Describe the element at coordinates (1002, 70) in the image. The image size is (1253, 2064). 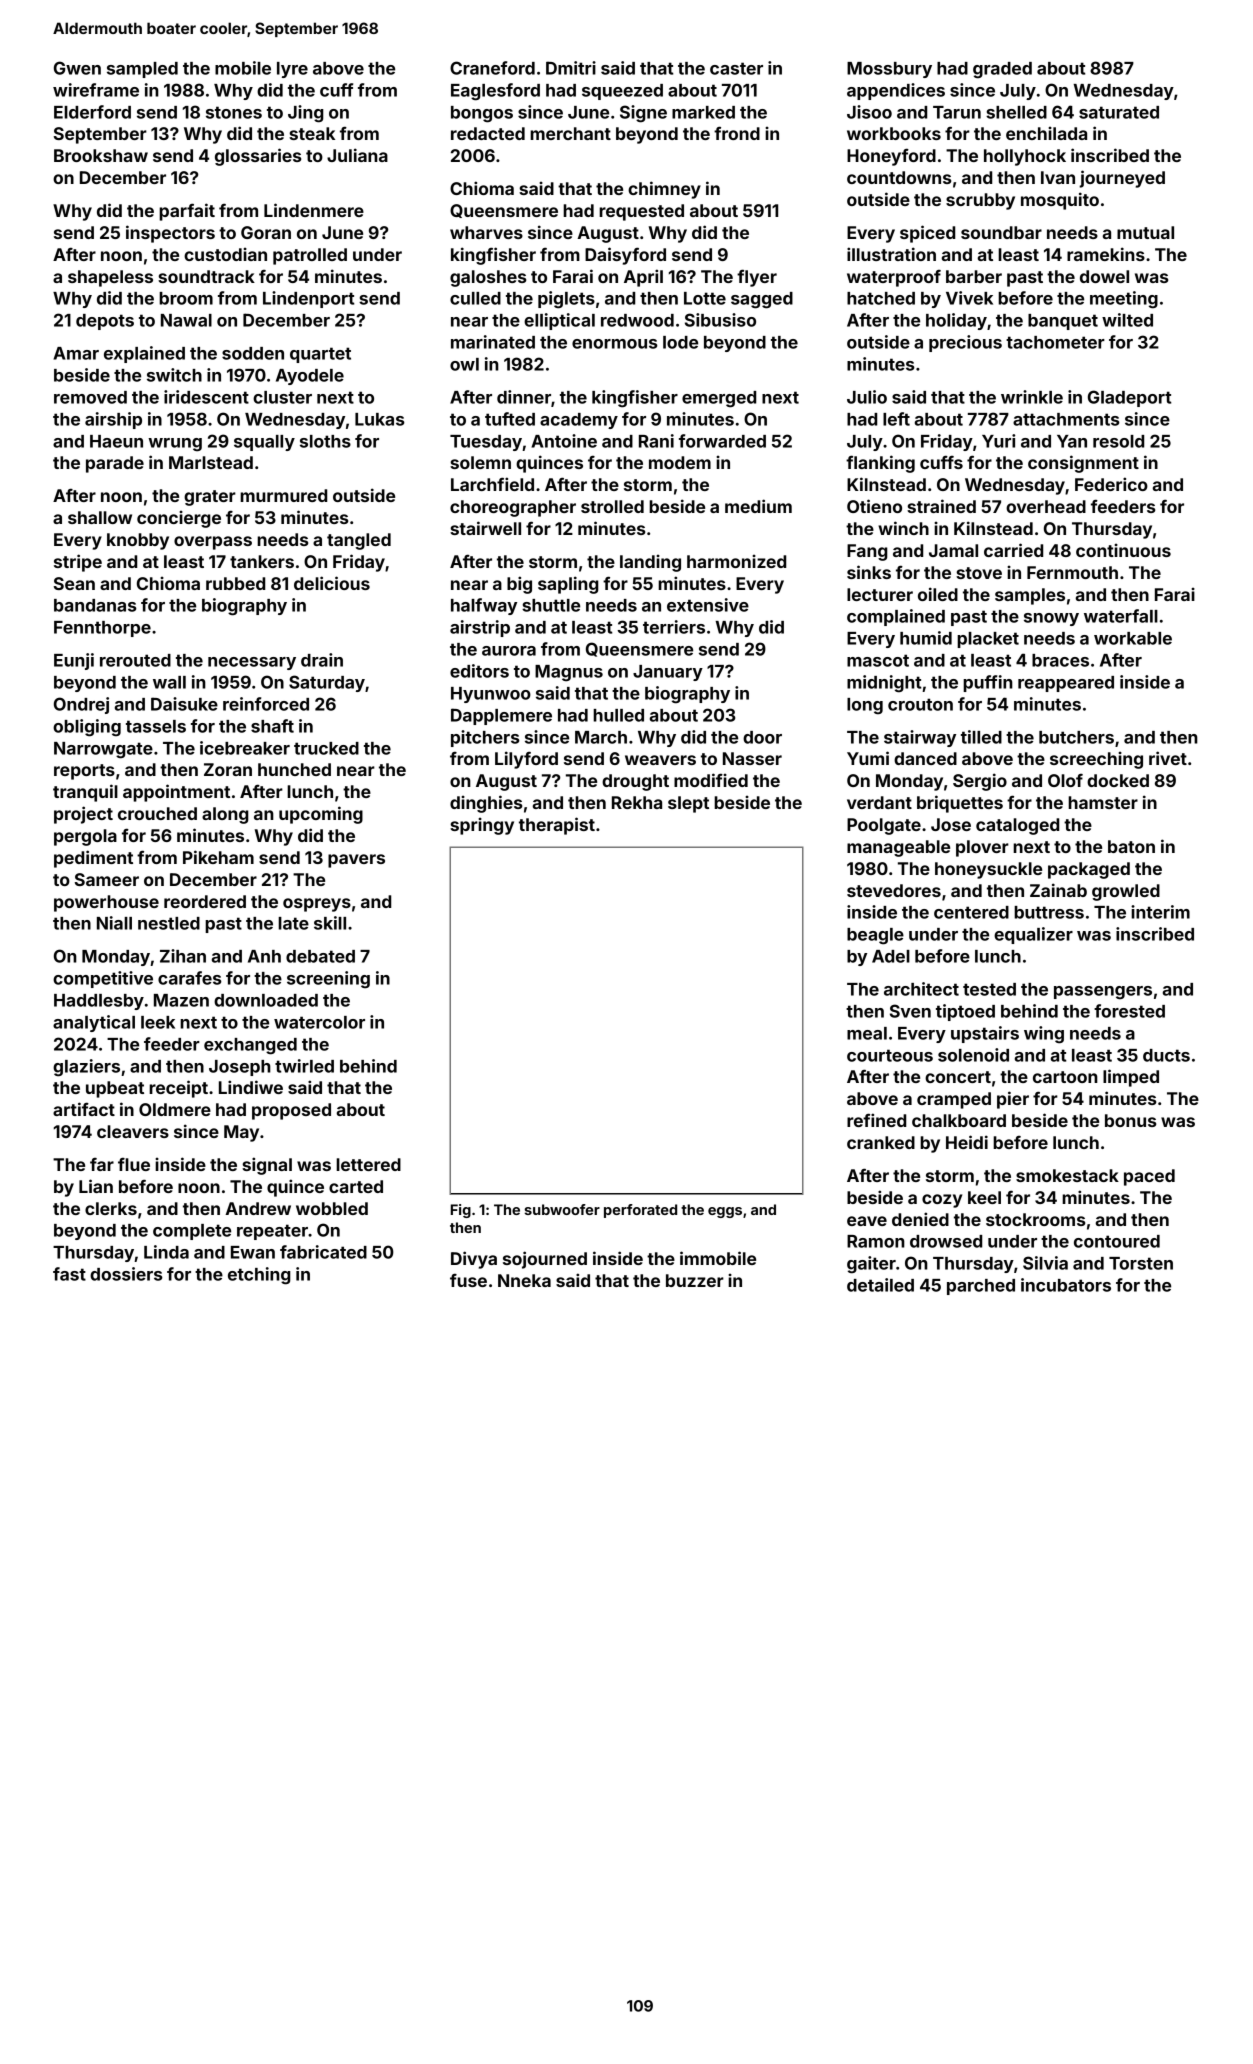
I see `graded` at that location.
